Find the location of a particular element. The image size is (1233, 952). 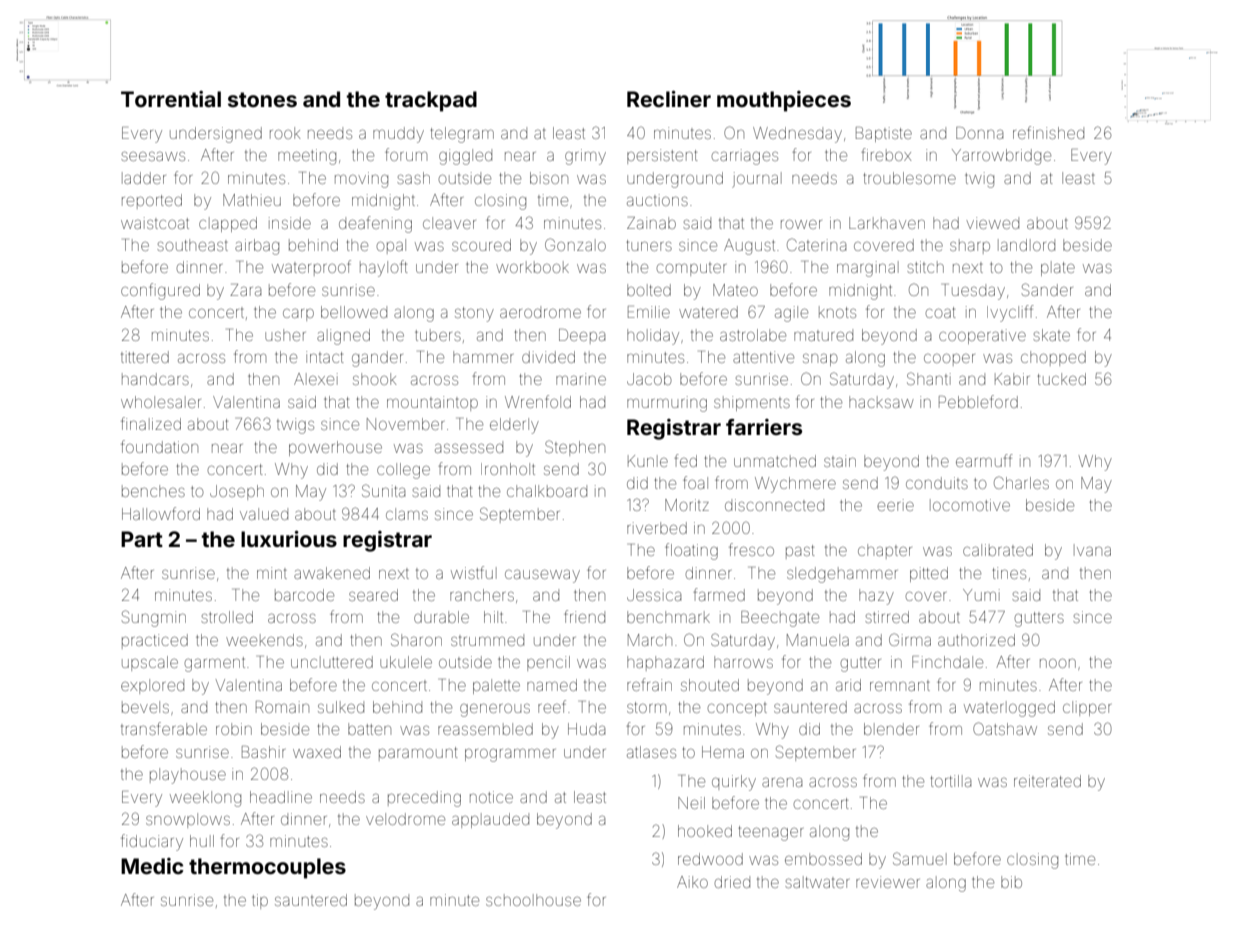

conduits is located at coordinates (937, 483).
